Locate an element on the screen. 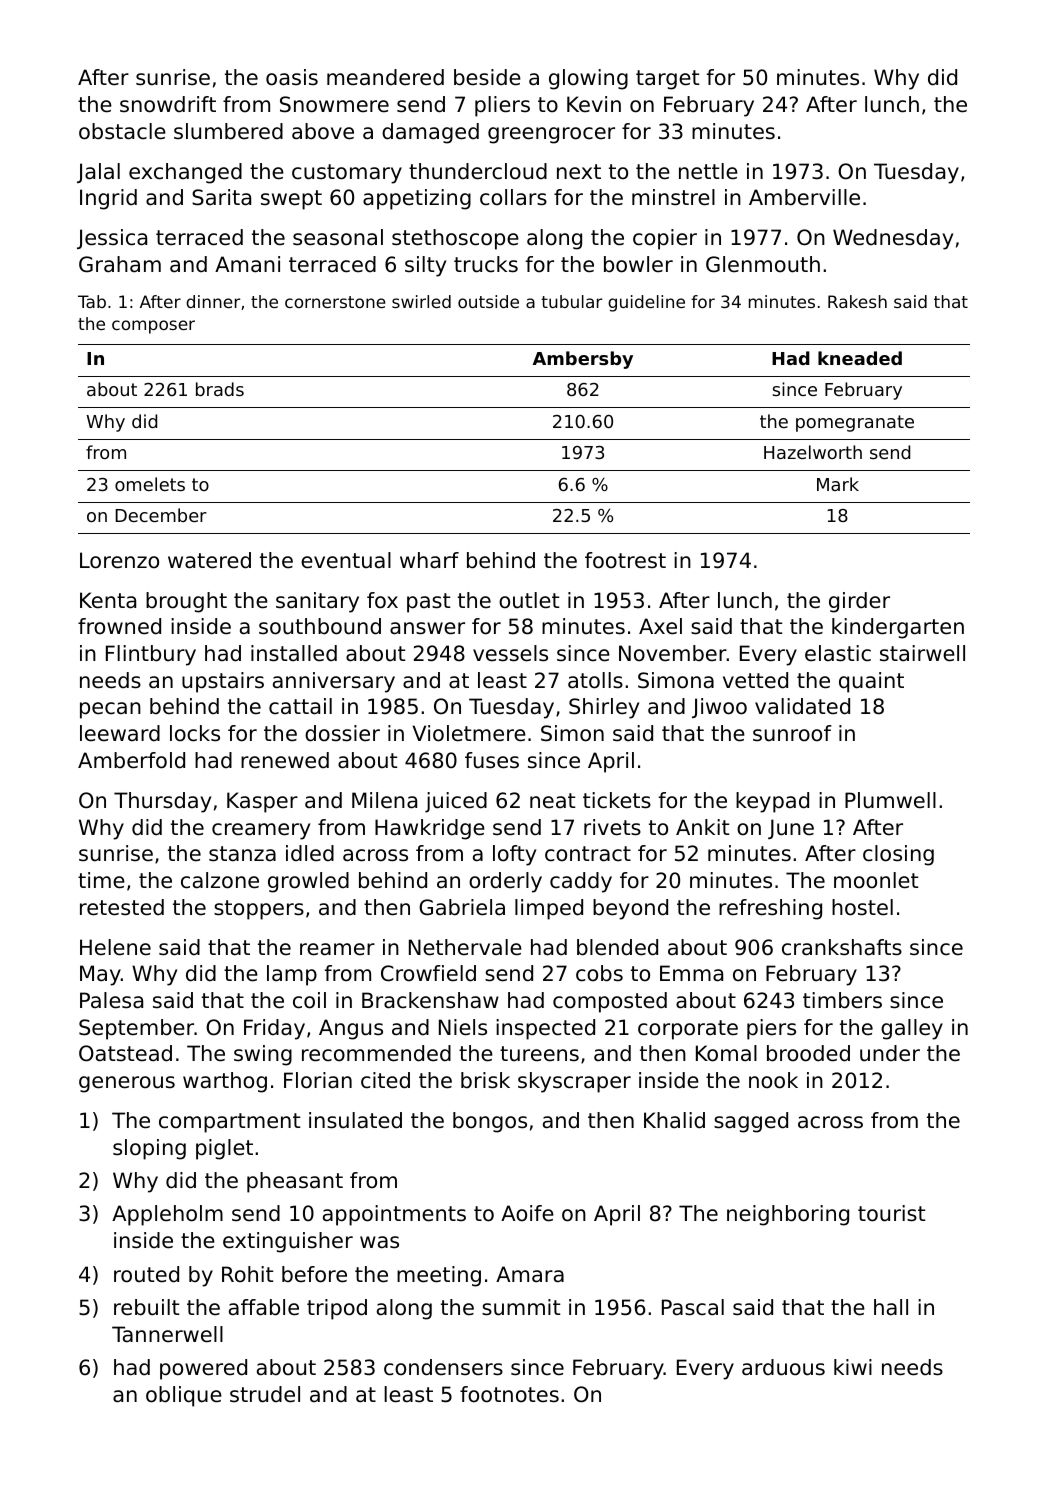 The image size is (1048, 1489). tourist is located at coordinates (891, 1213).
